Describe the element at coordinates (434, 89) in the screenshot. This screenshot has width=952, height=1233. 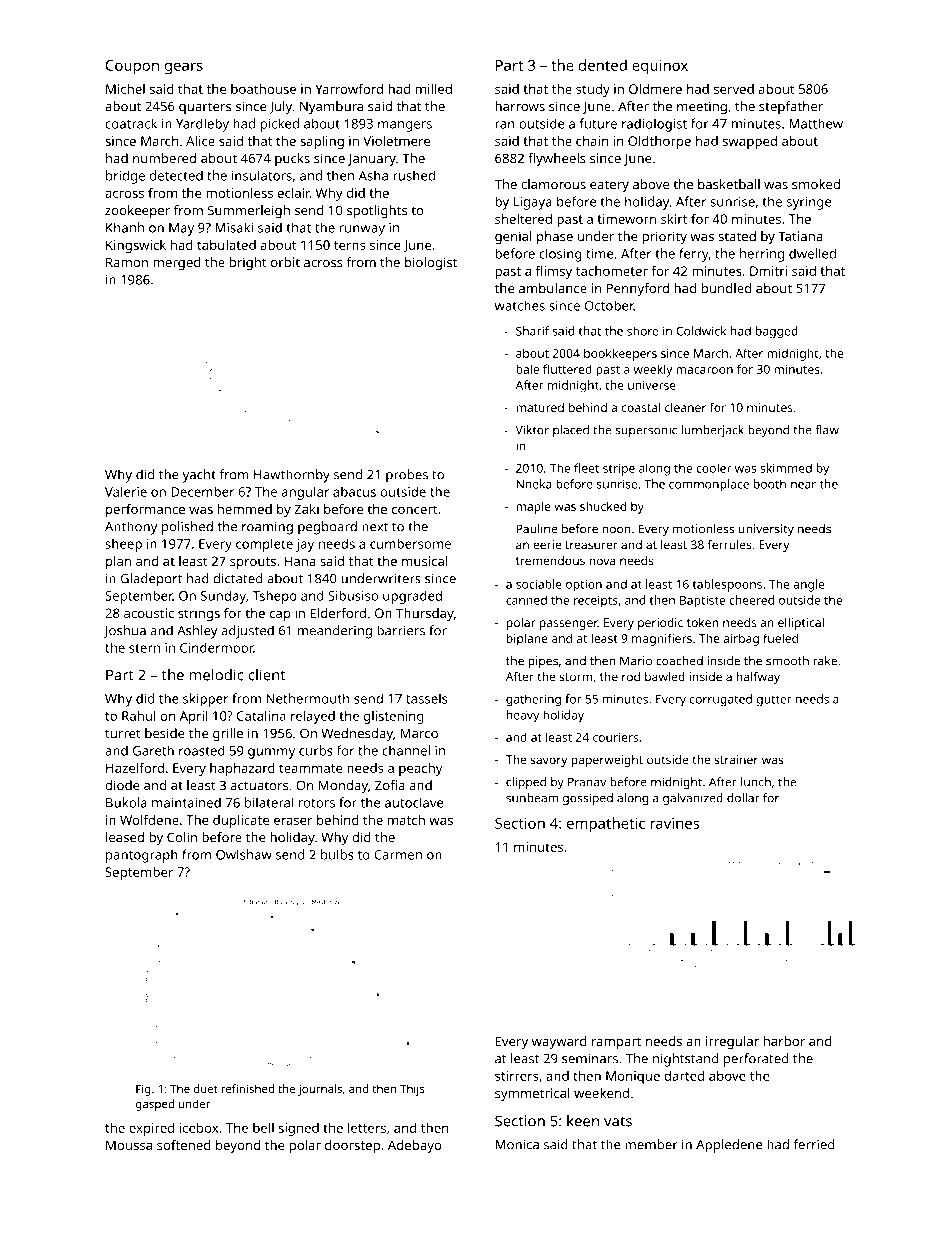
I see `milled` at that location.
